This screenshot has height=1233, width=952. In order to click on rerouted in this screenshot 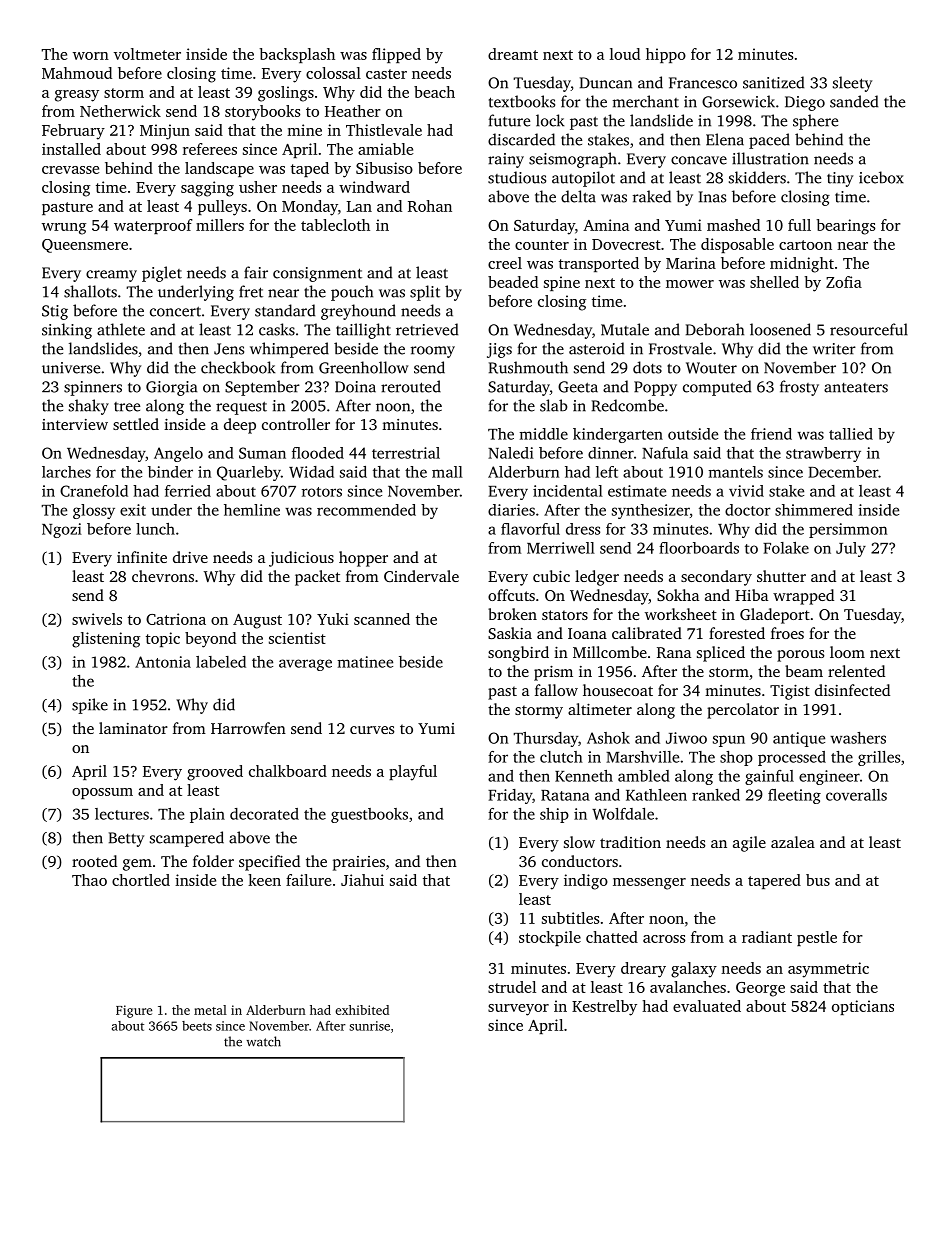, I will do `click(411, 386)`.
